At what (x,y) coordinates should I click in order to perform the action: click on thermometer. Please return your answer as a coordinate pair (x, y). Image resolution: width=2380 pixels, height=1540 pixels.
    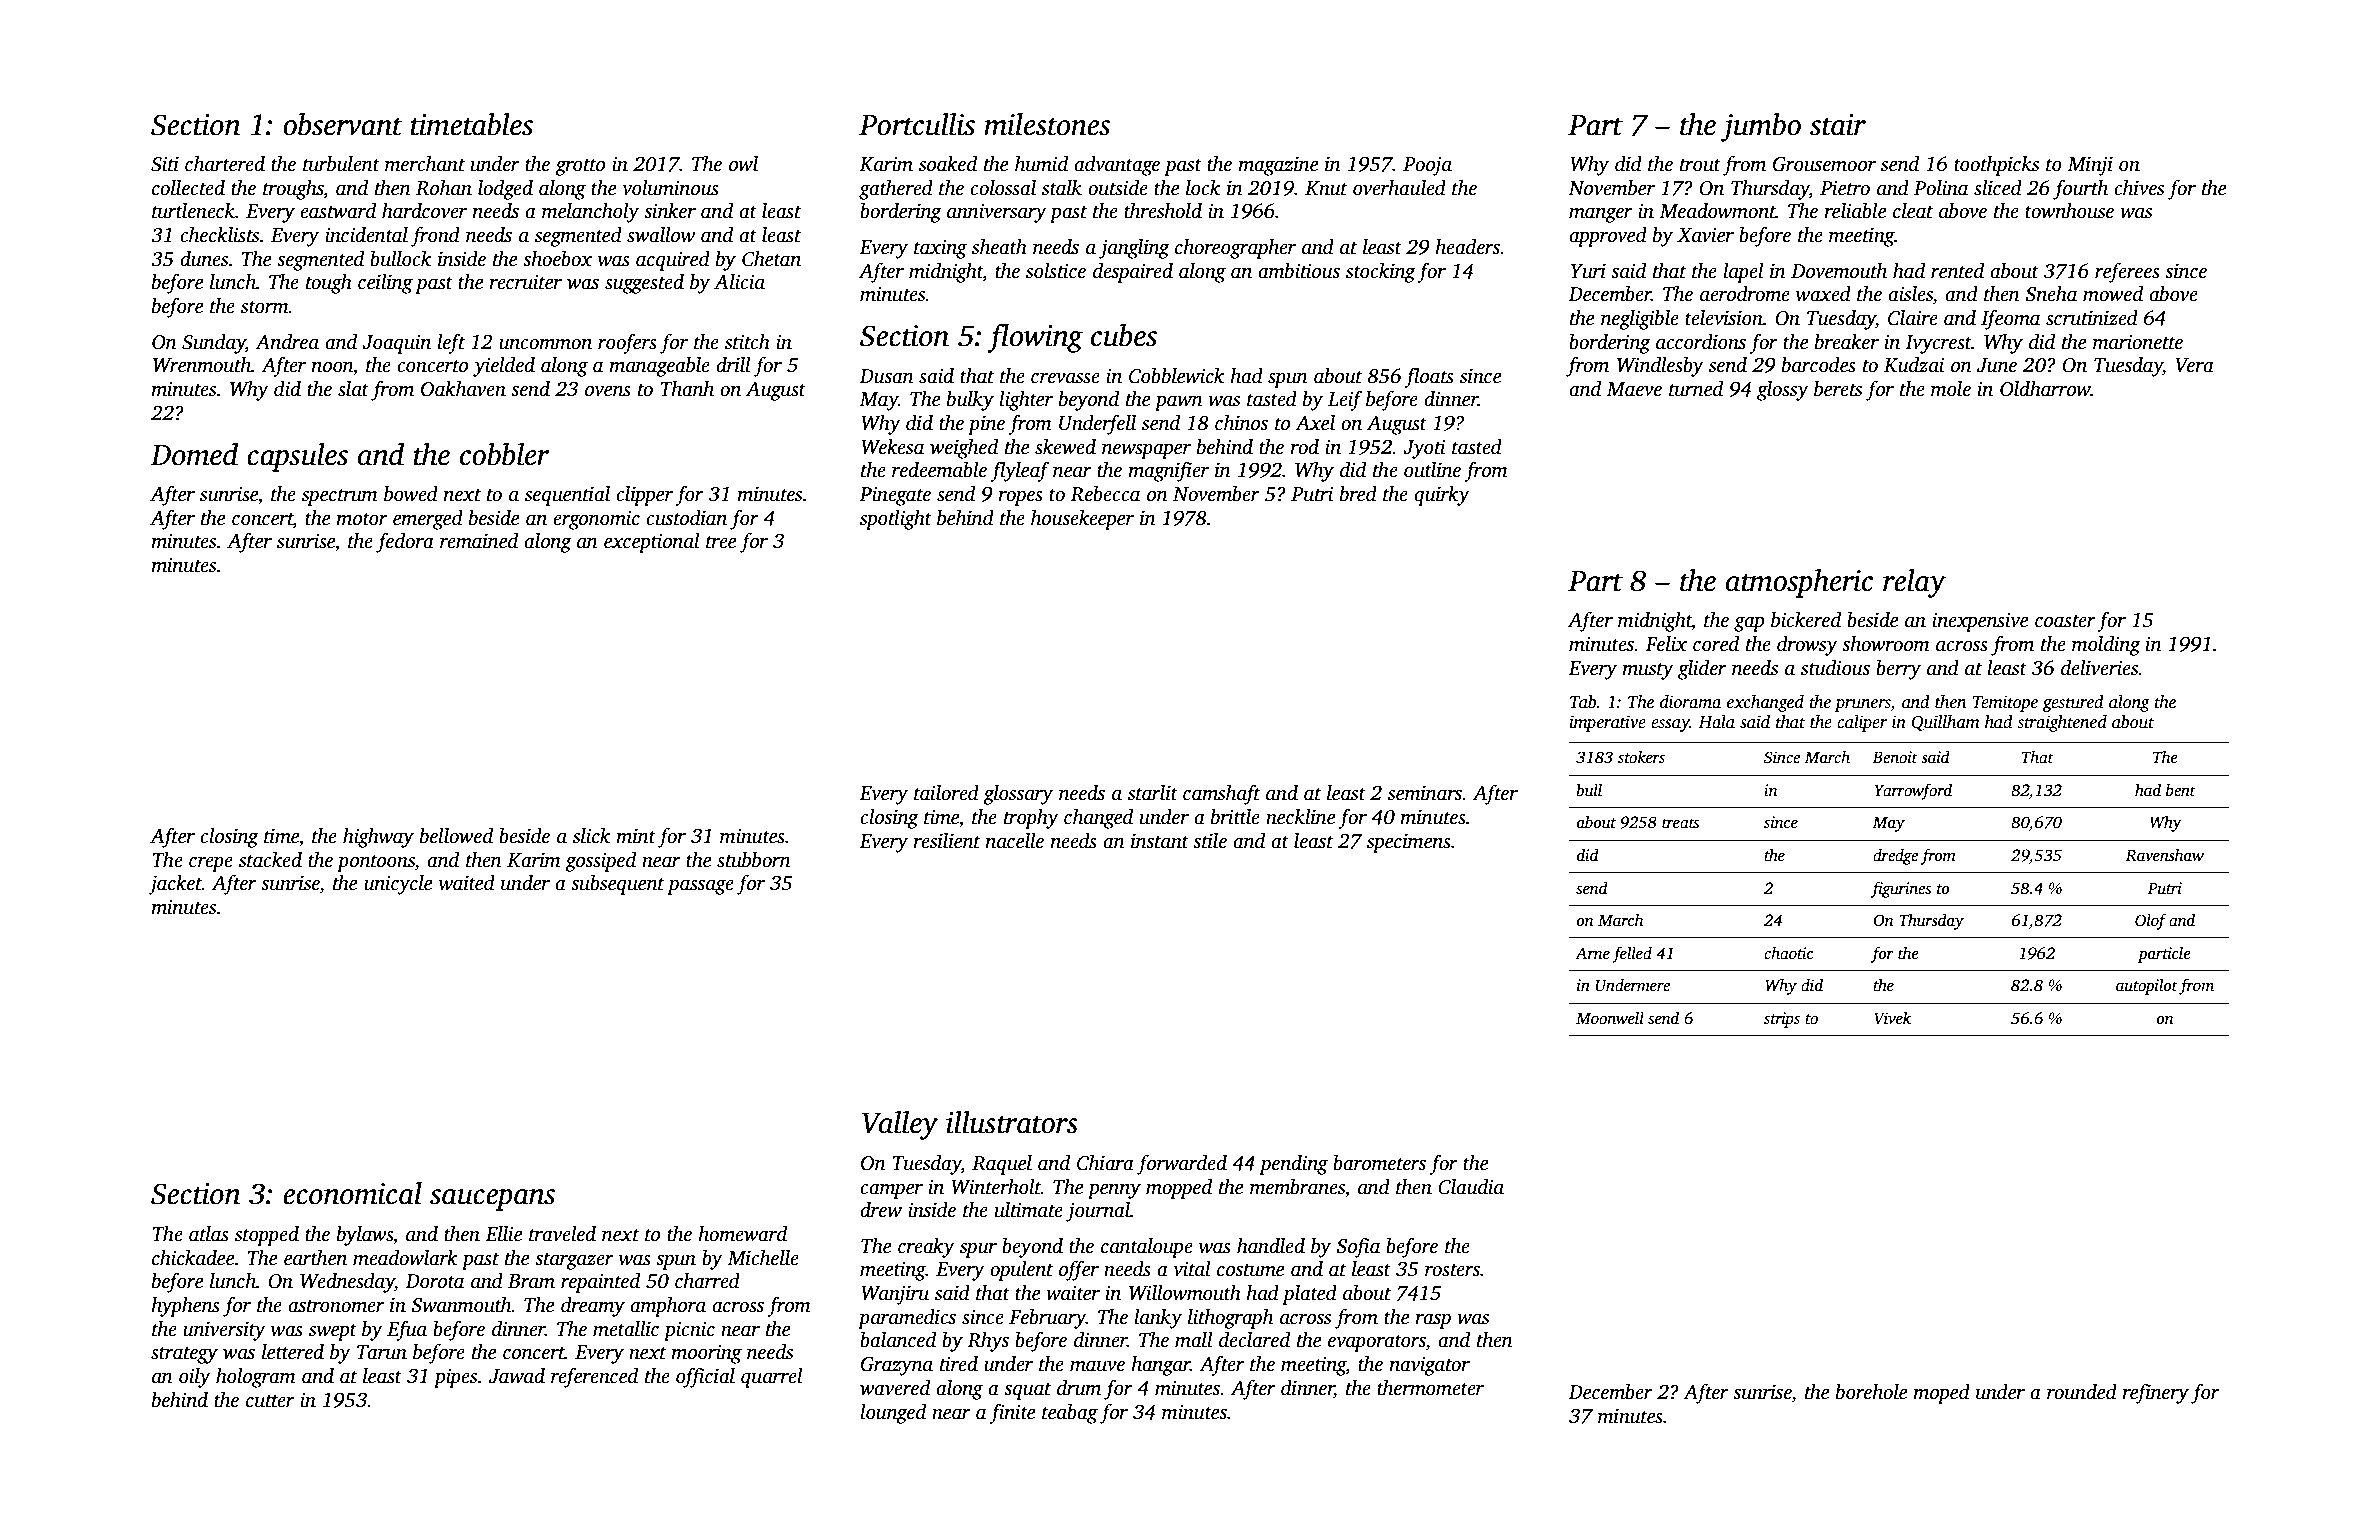
    Looking at the image, I should click on (1430, 1388).
